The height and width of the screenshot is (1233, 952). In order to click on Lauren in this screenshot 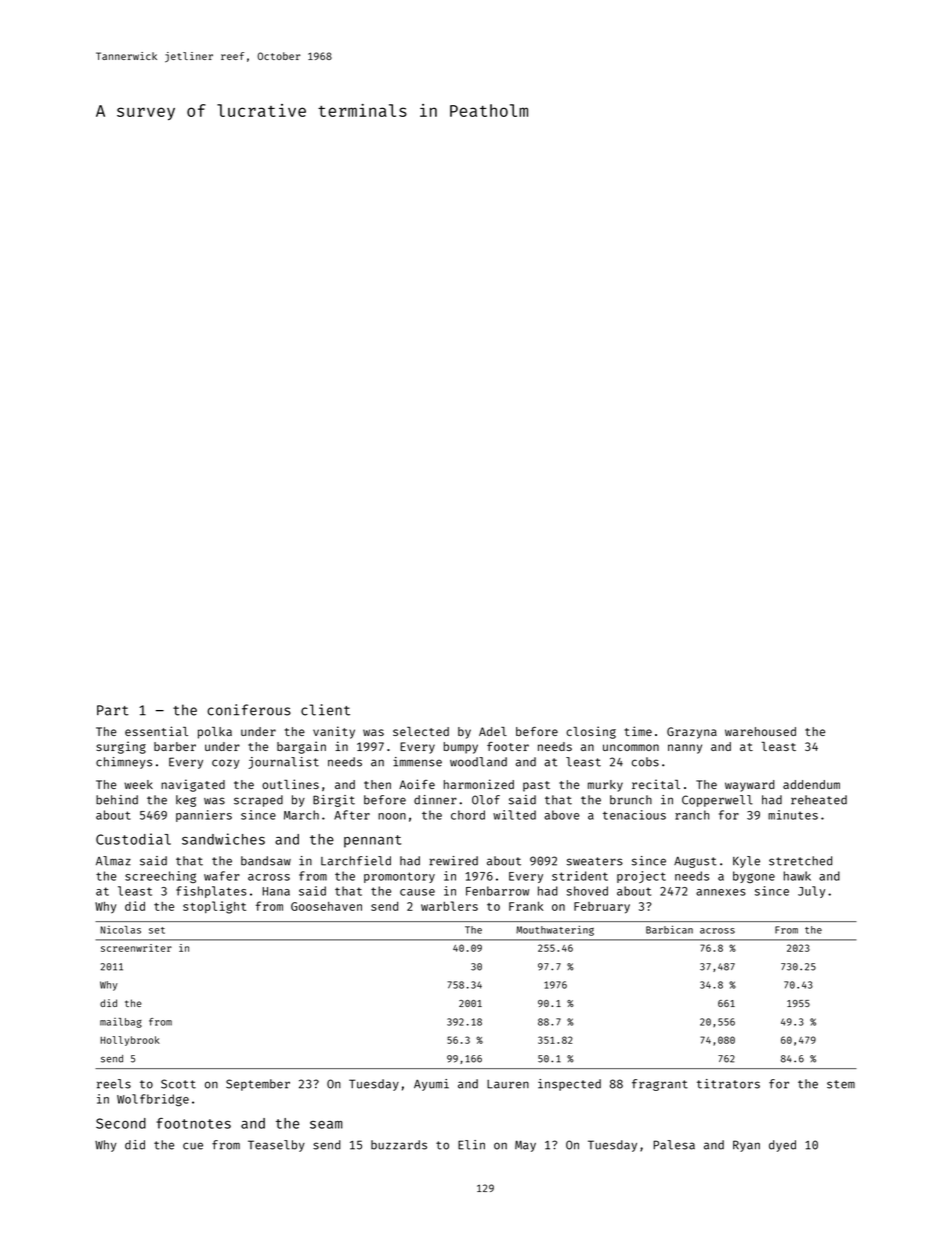, I will do `click(508, 1084)`.
